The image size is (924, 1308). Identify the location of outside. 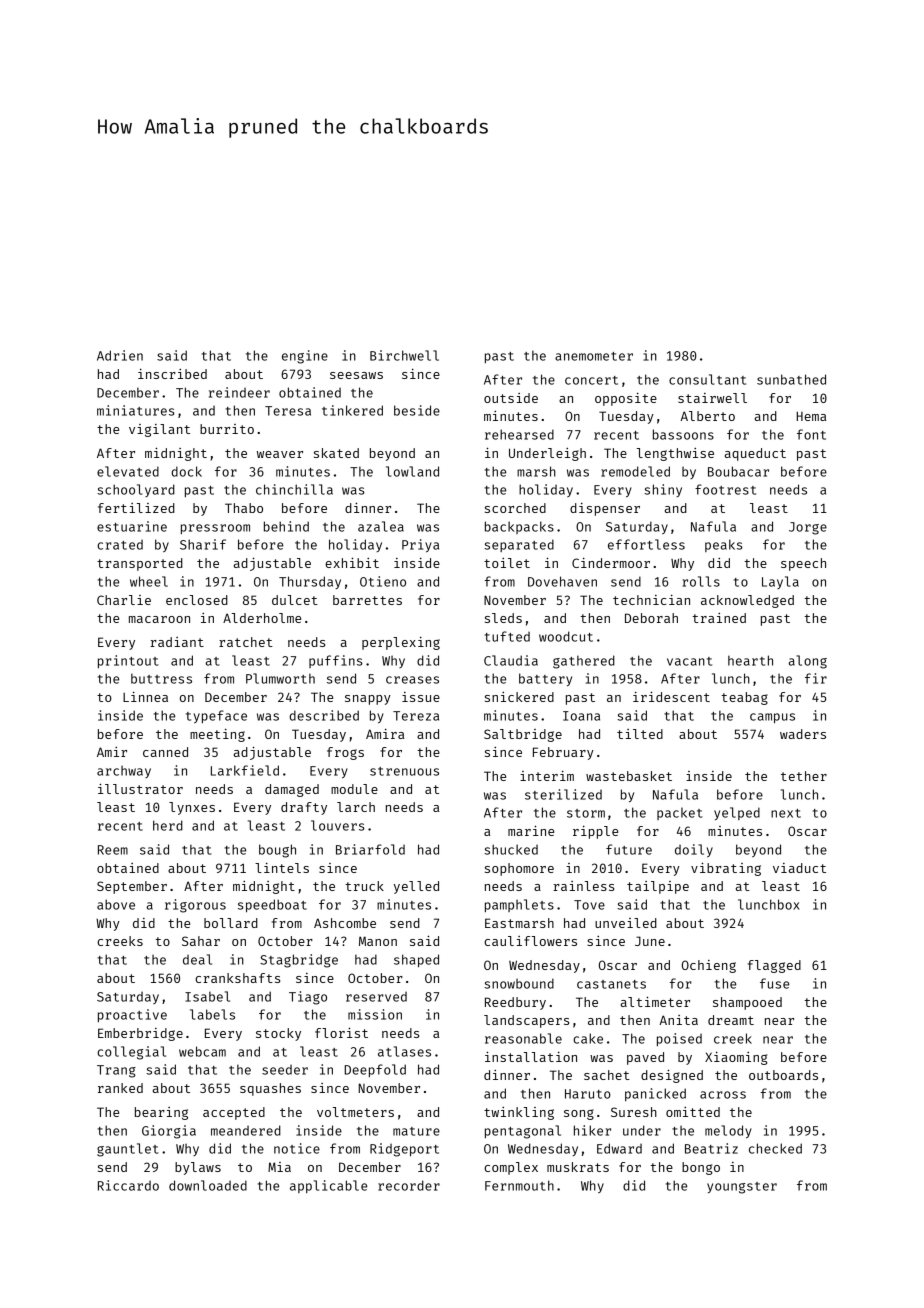
(511, 398).
